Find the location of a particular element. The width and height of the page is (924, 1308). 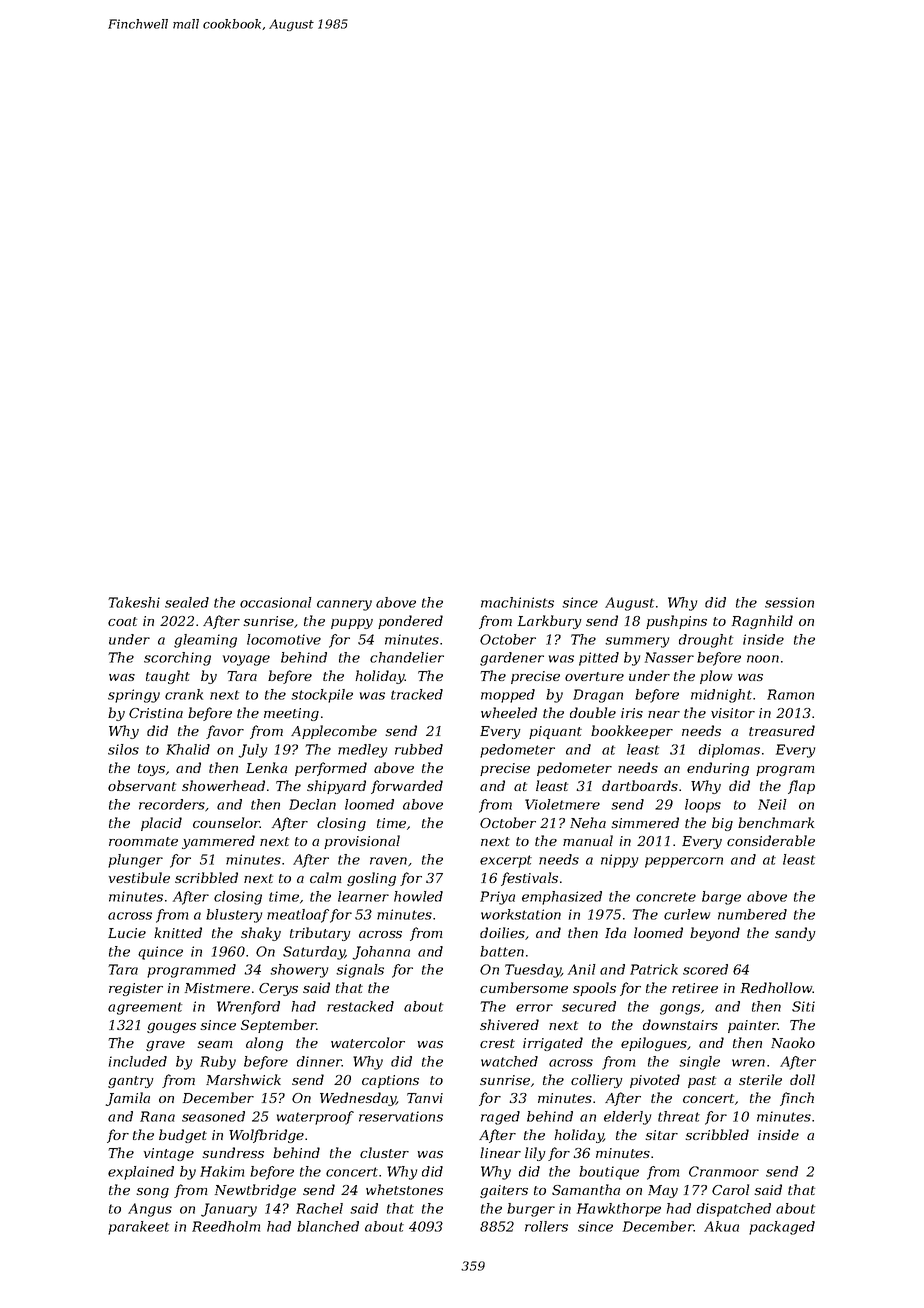

colliery is located at coordinates (597, 1081).
